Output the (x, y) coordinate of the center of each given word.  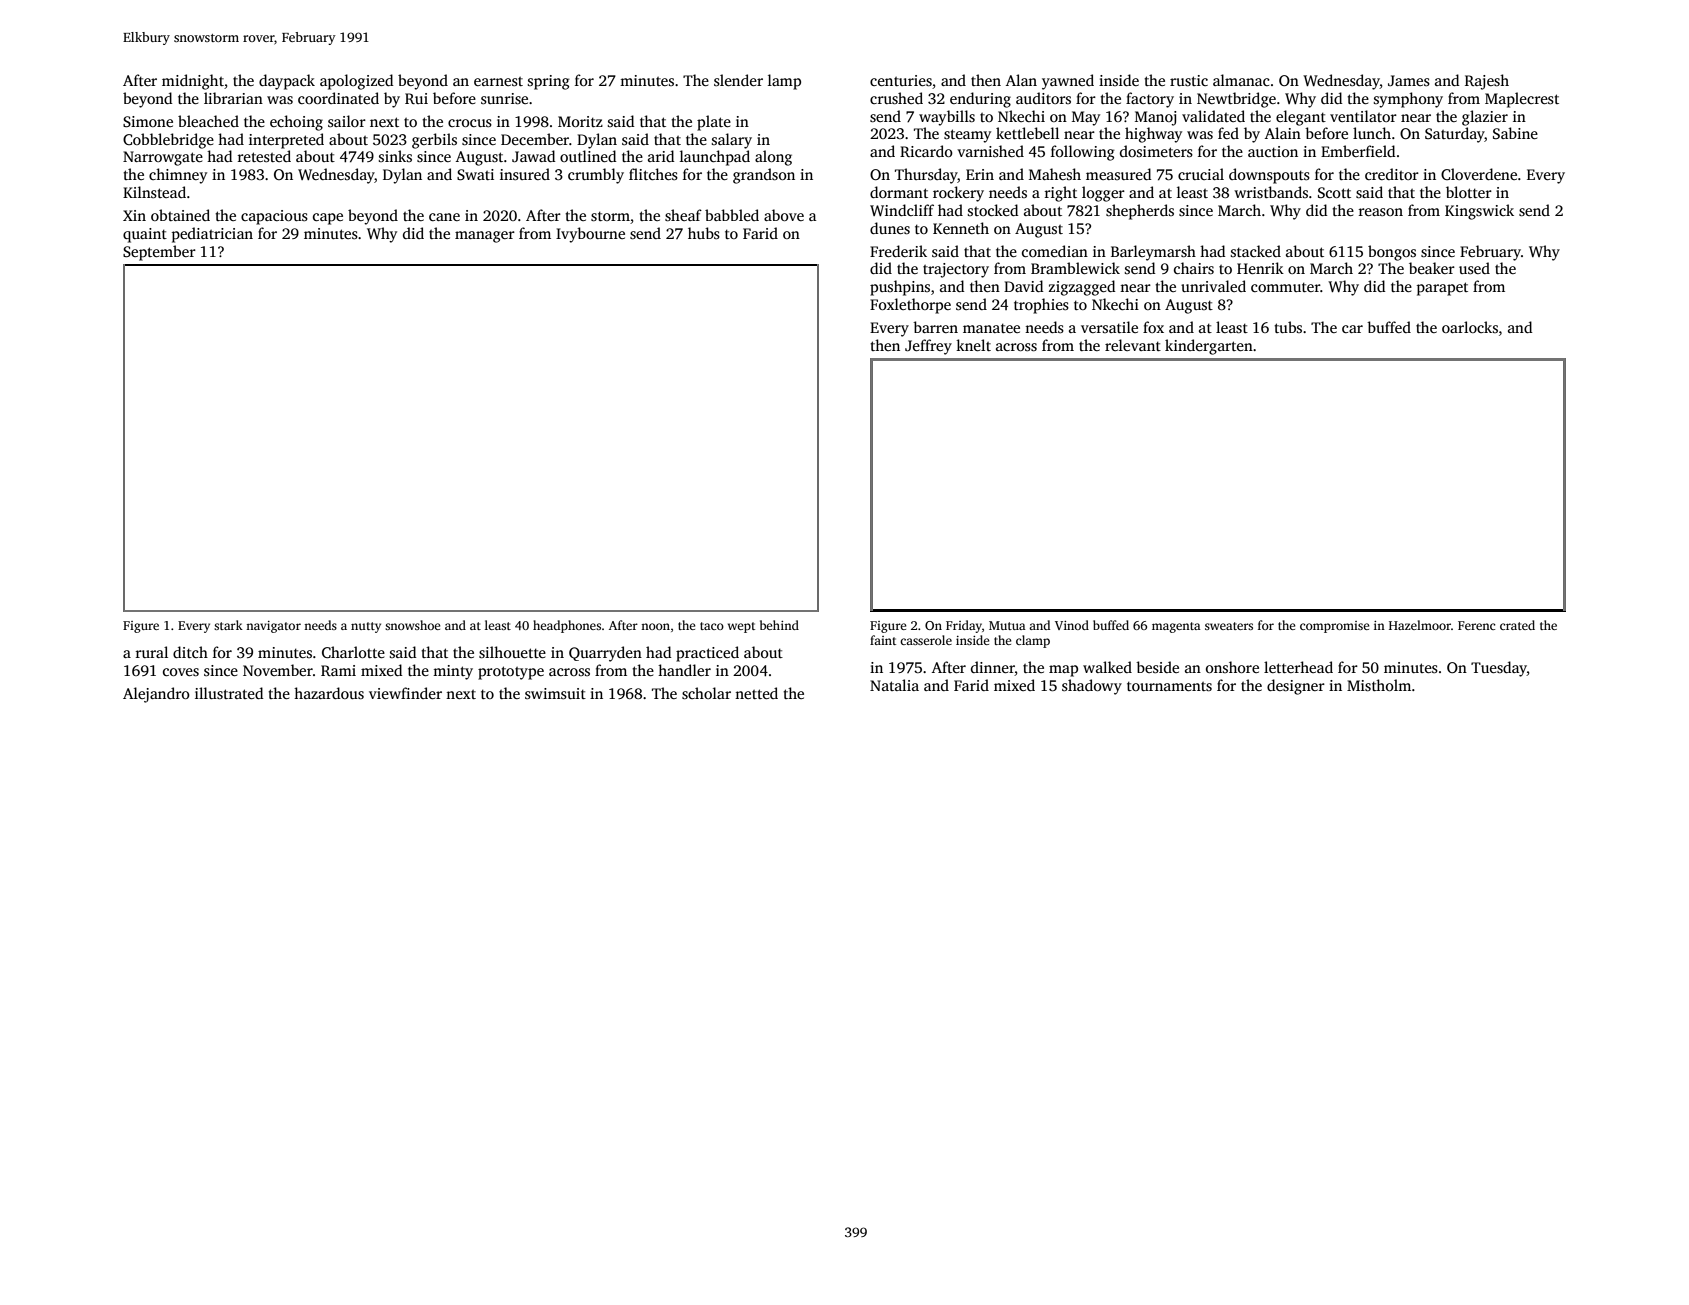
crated (1517, 625)
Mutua (1007, 625)
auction (1273, 151)
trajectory (956, 270)
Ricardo (926, 151)
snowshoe (413, 625)
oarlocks (1470, 327)
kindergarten (1209, 347)
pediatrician (212, 235)
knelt (973, 345)
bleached (208, 121)
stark (228, 625)
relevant (1133, 345)
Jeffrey (928, 347)
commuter (1285, 287)
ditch (190, 652)
